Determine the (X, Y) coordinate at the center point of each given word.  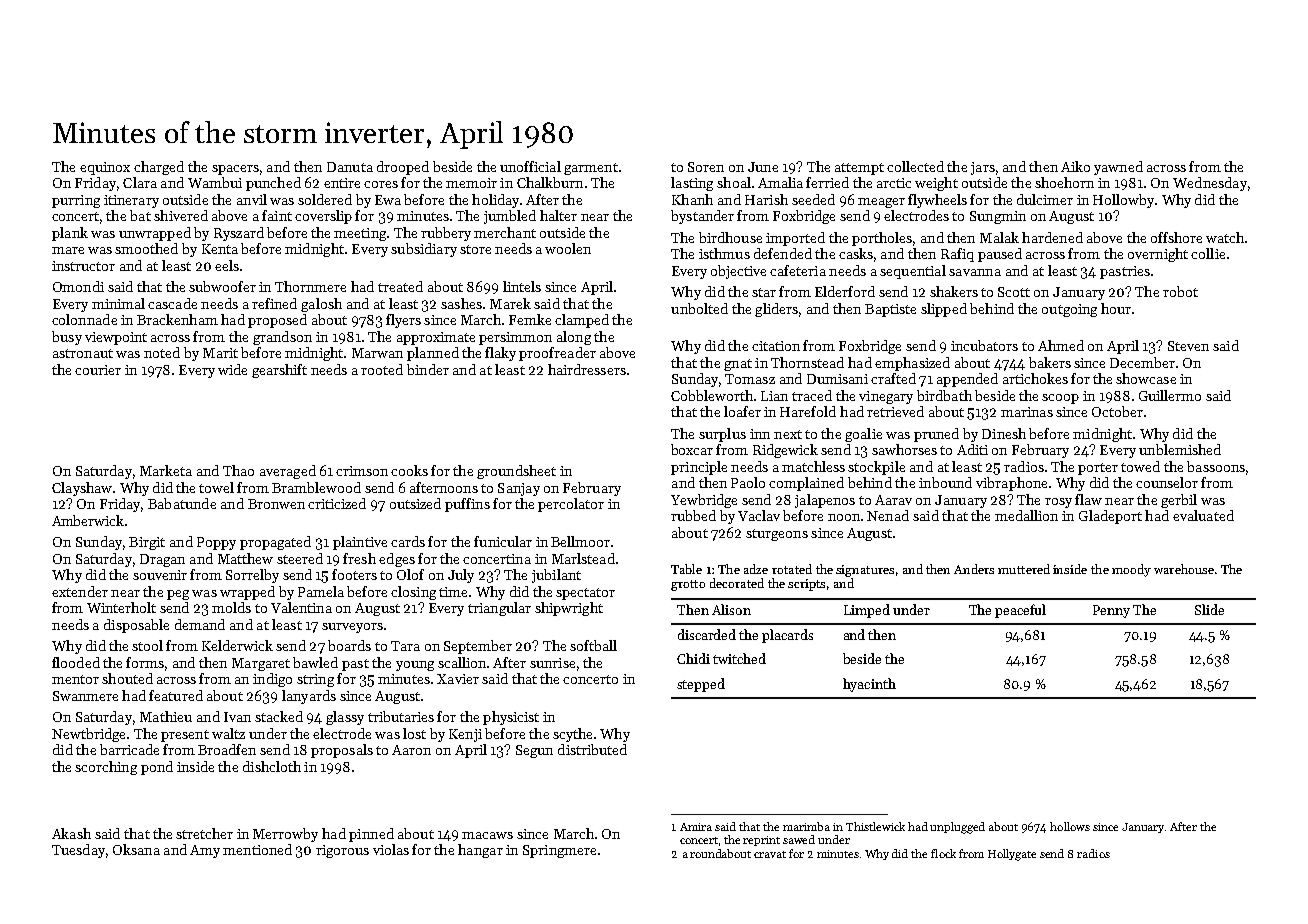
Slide (1209, 609)
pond (157, 768)
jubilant (556, 576)
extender (80, 591)
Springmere (559, 851)
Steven (1188, 346)
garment (591, 169)
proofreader (557, 354)
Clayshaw (82, 489)
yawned (1118, 168)
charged (159, 168)
